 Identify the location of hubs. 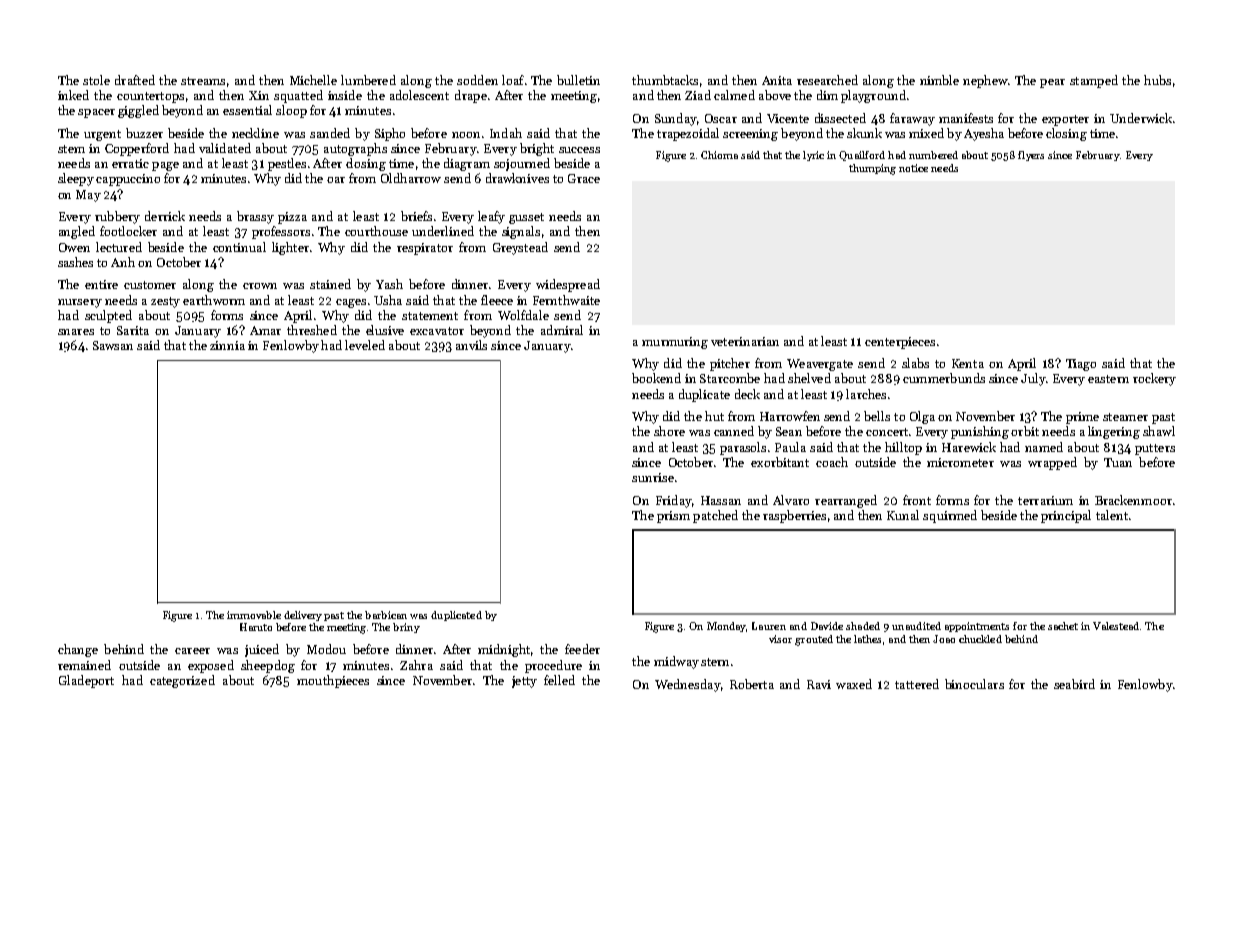
(1157, 80).
